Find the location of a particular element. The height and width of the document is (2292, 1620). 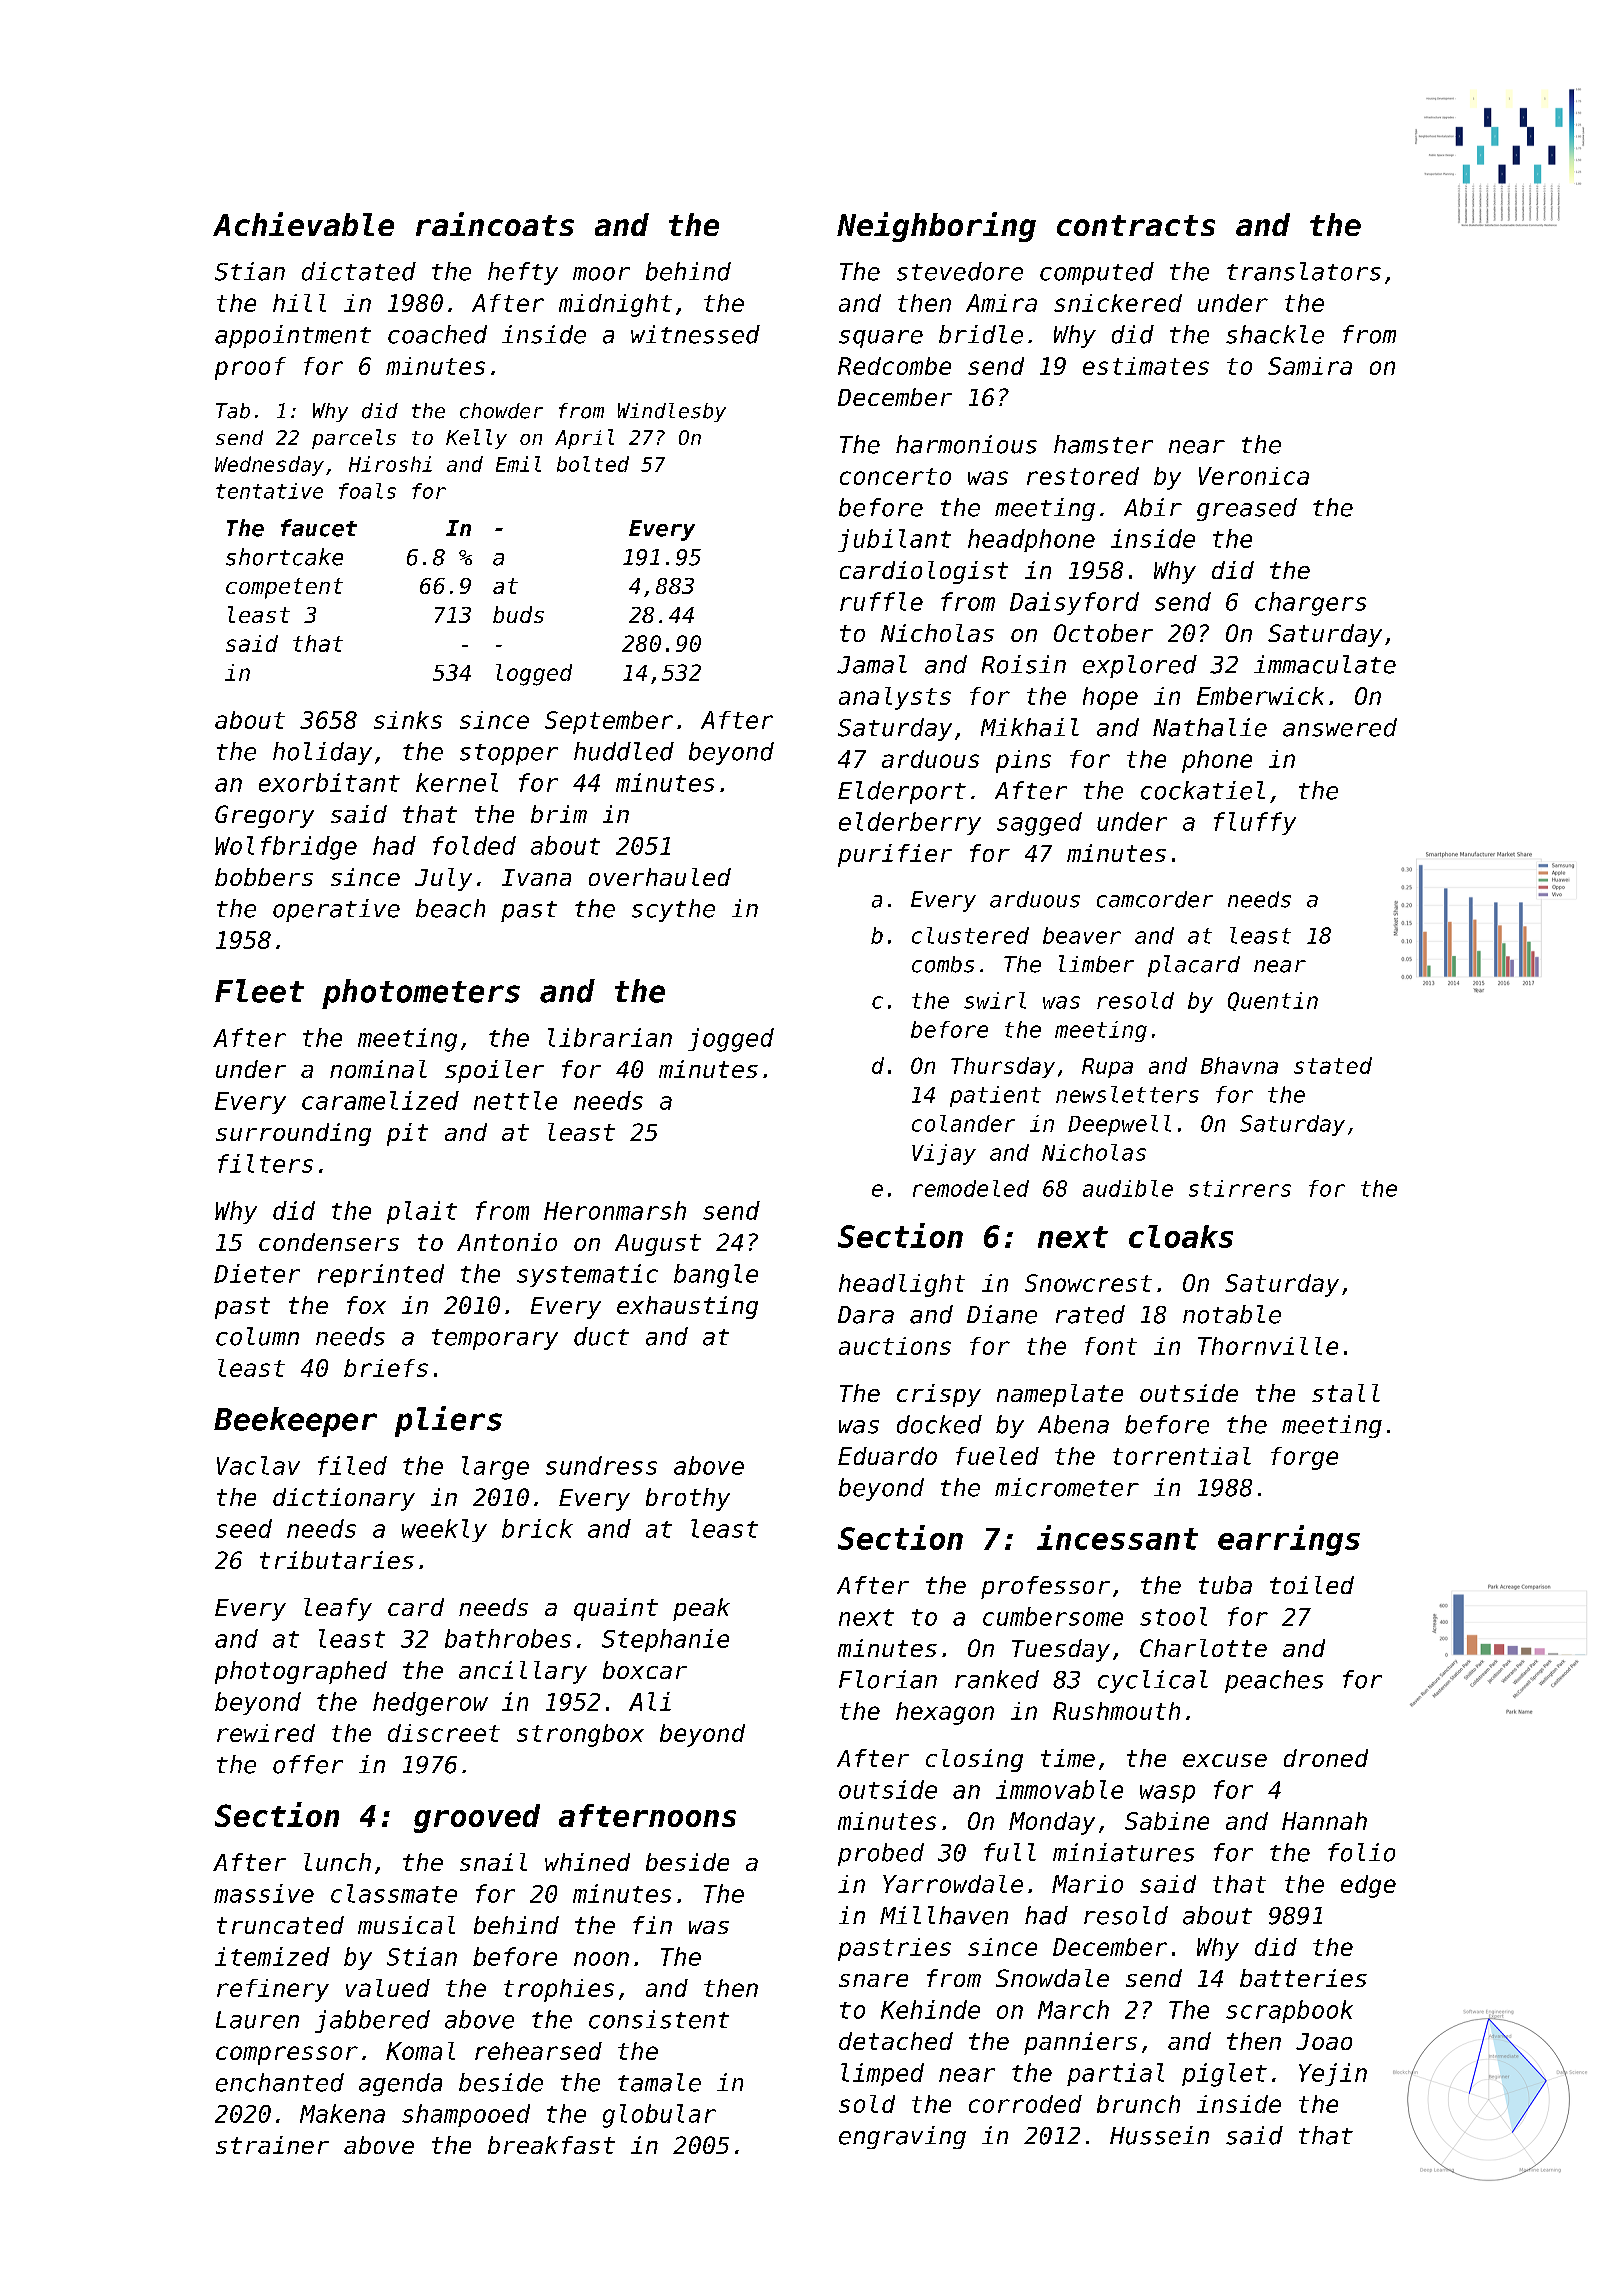

bathrobes is located at coordinates (508, 1638).
